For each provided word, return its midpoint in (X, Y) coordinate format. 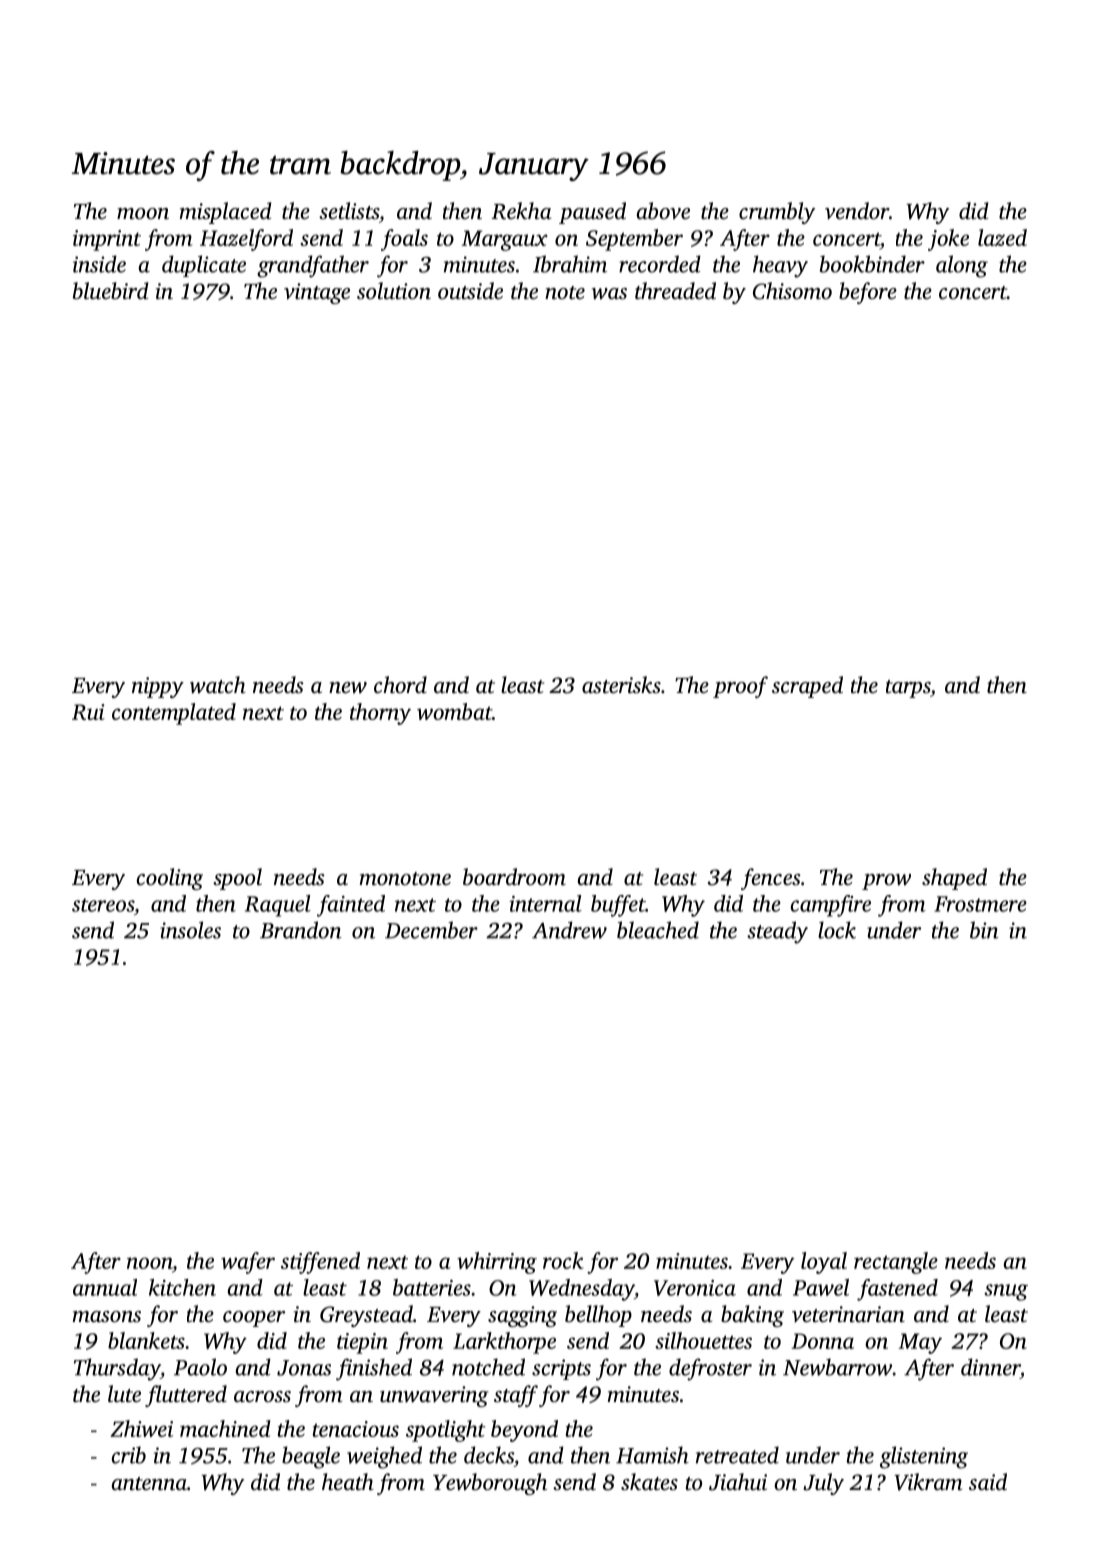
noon (149, 1263)
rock (563, 1260)
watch (218, 685)
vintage (317, 293)
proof (740, 687)
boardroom (514, 877)
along (962, 266)
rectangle (896, 1263)
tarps (908, 689)
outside (470, 291)
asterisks (621, 685)
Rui (88, 712)
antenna (149, 1484)
